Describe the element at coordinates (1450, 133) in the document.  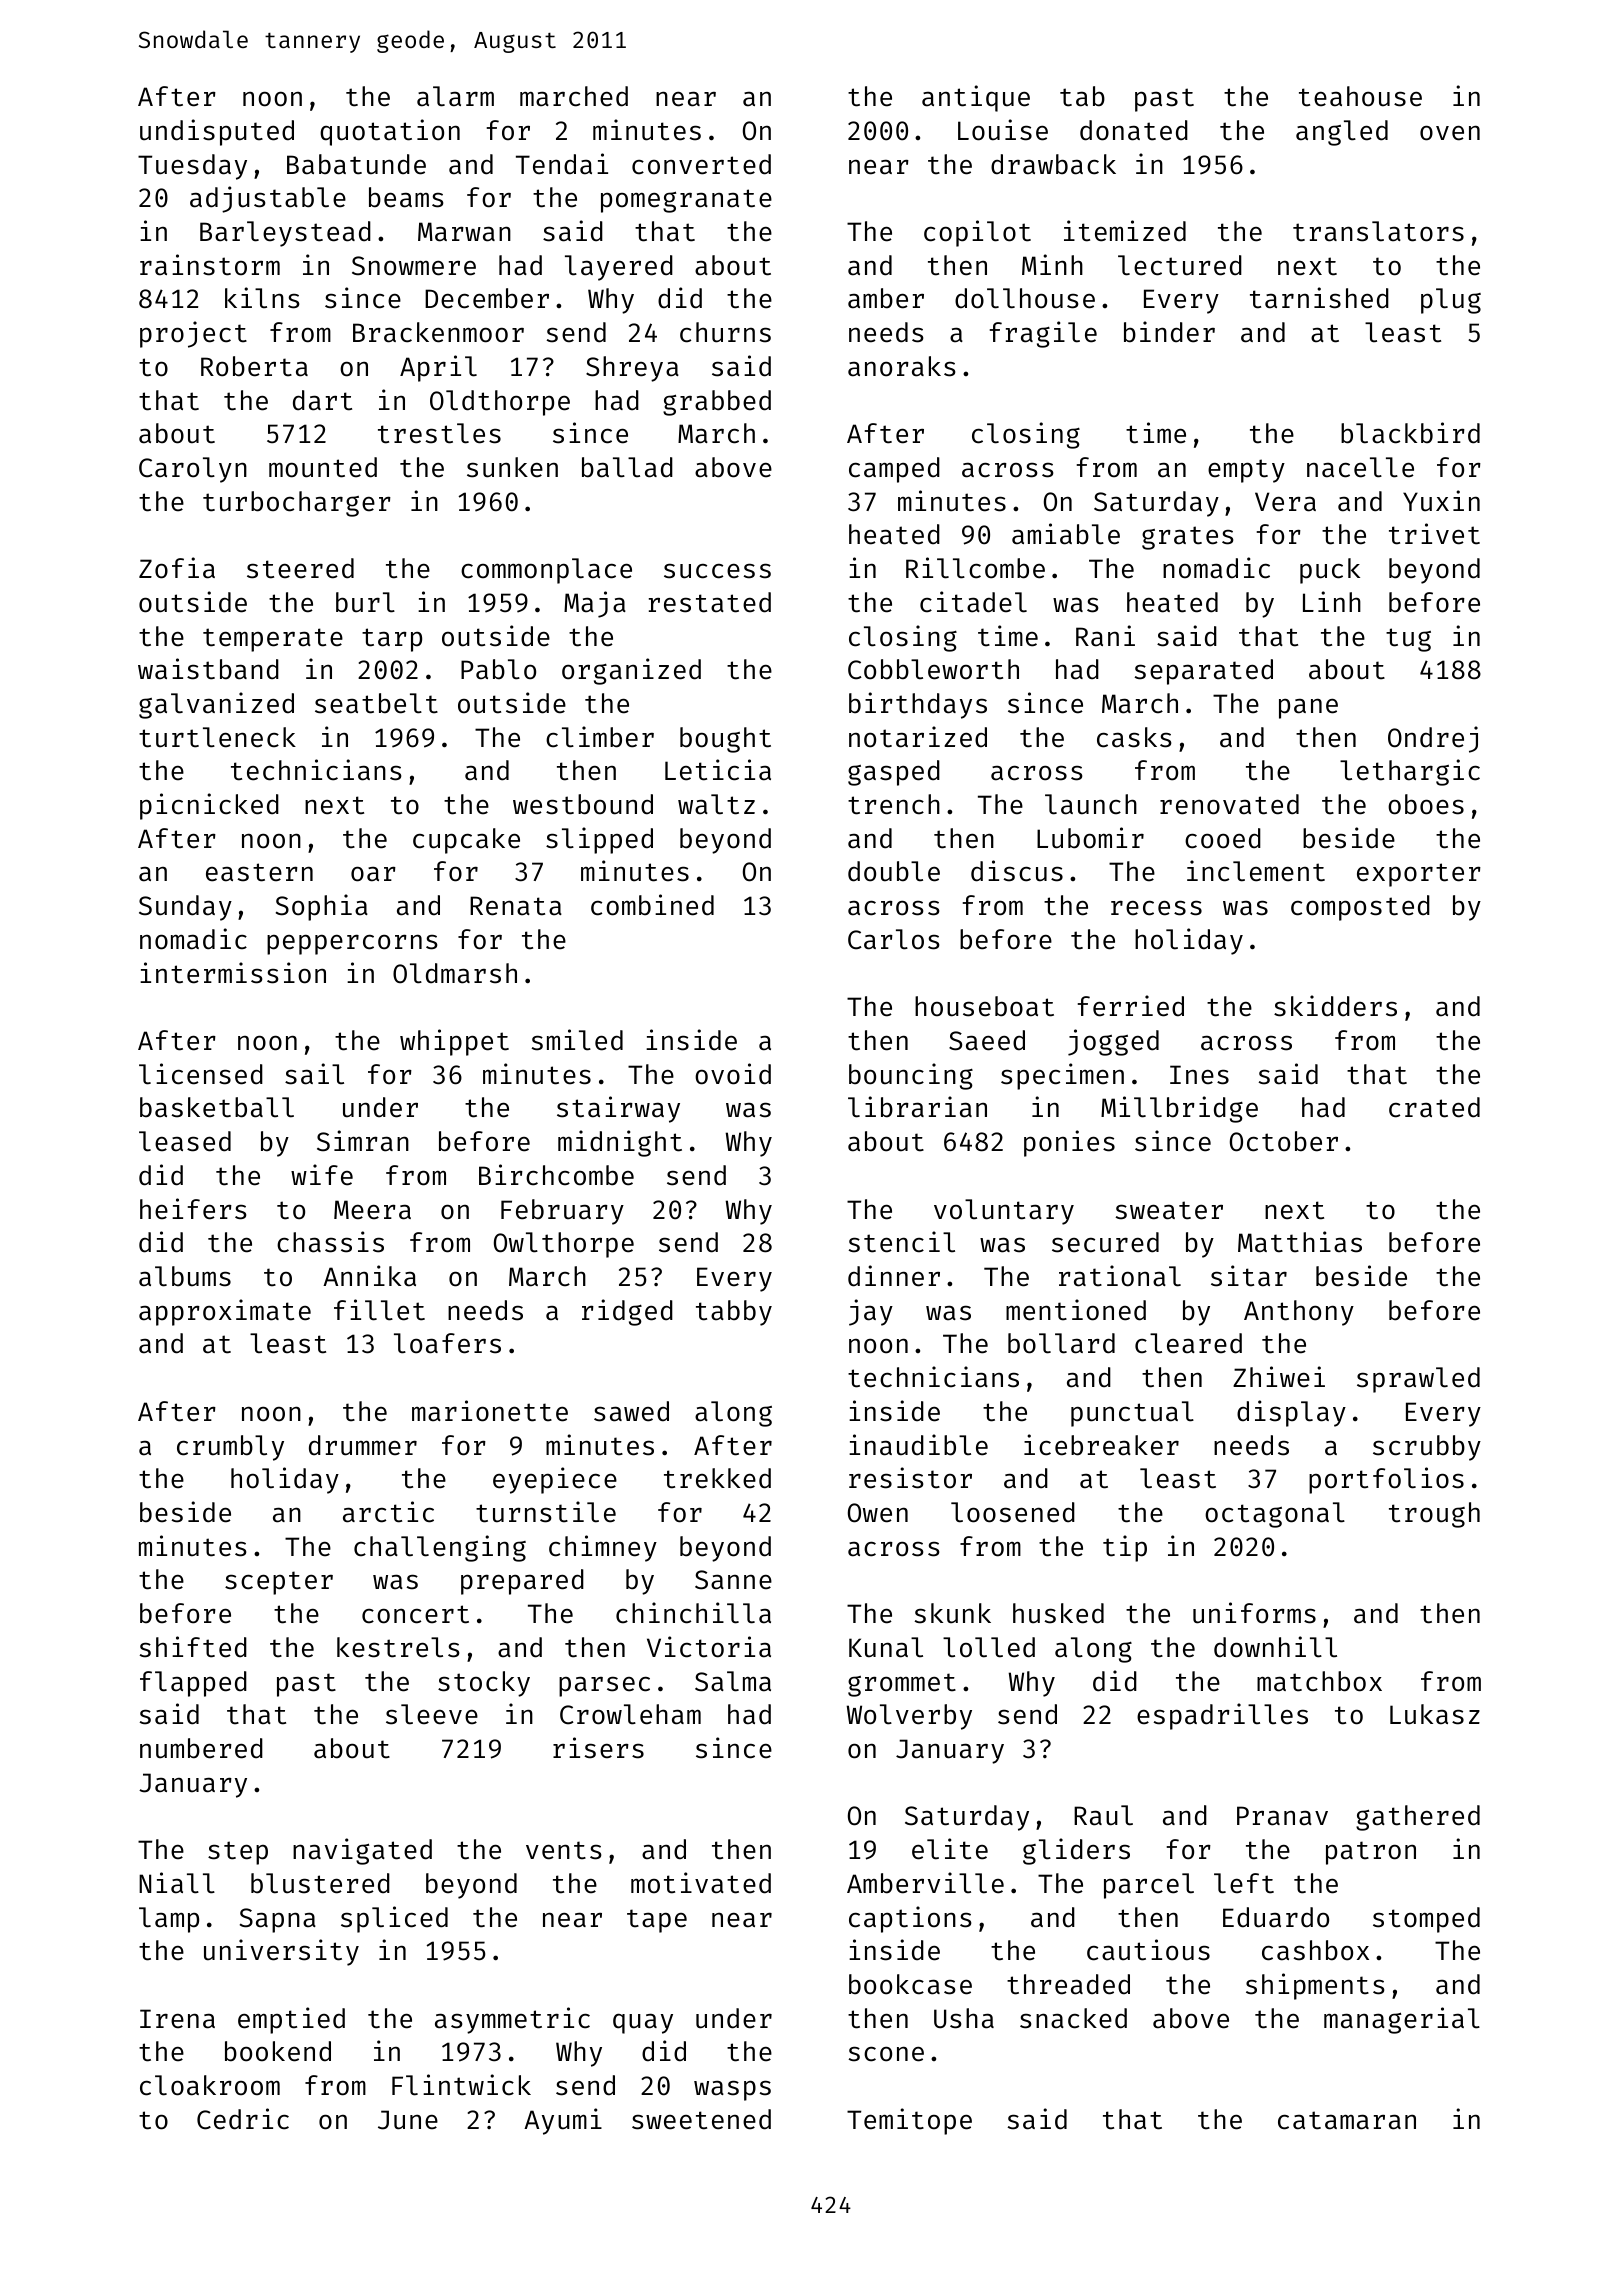
I see `oven` at that location.
